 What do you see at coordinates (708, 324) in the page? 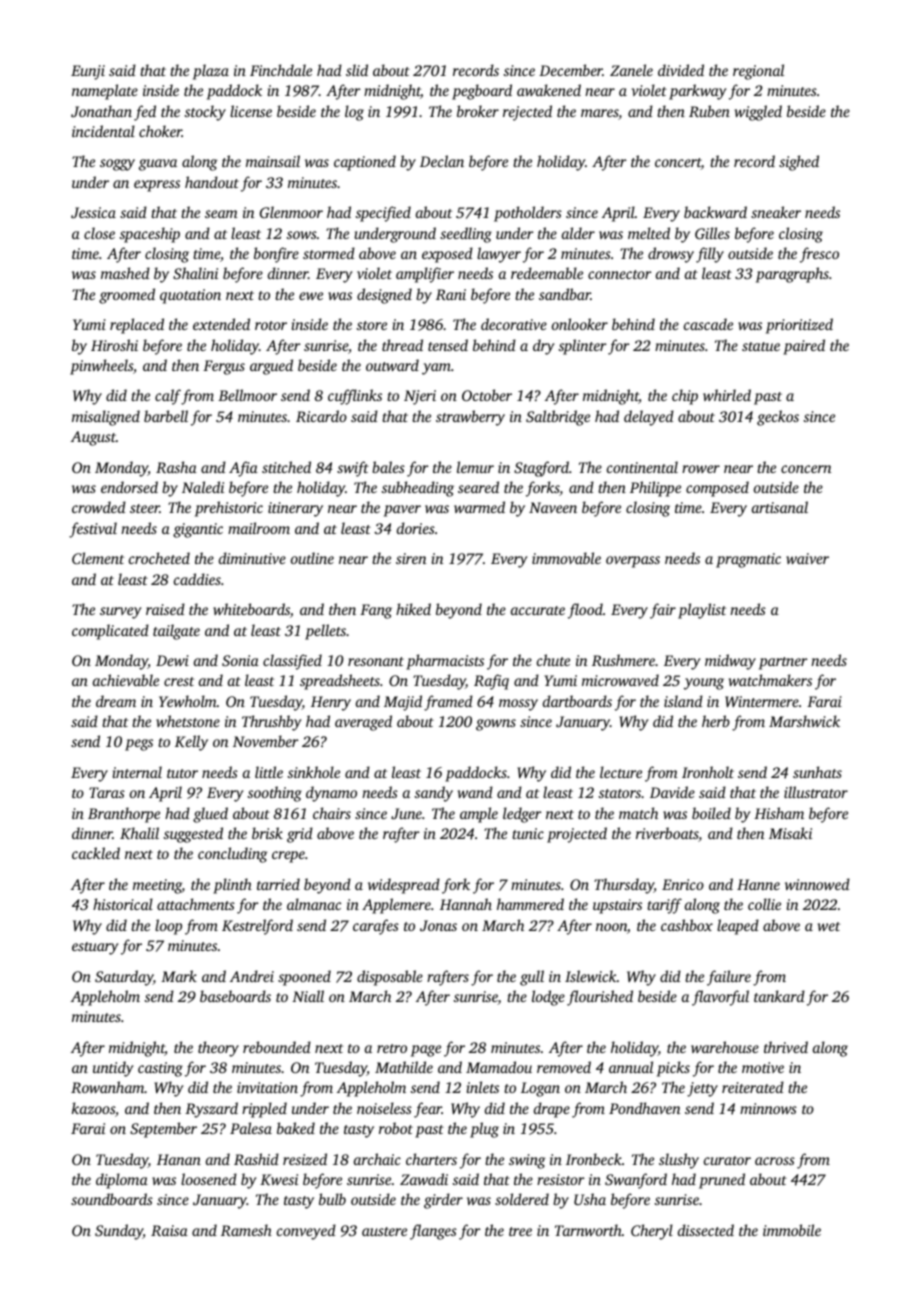
I see `cascade` at bounding box center [708, 324].
